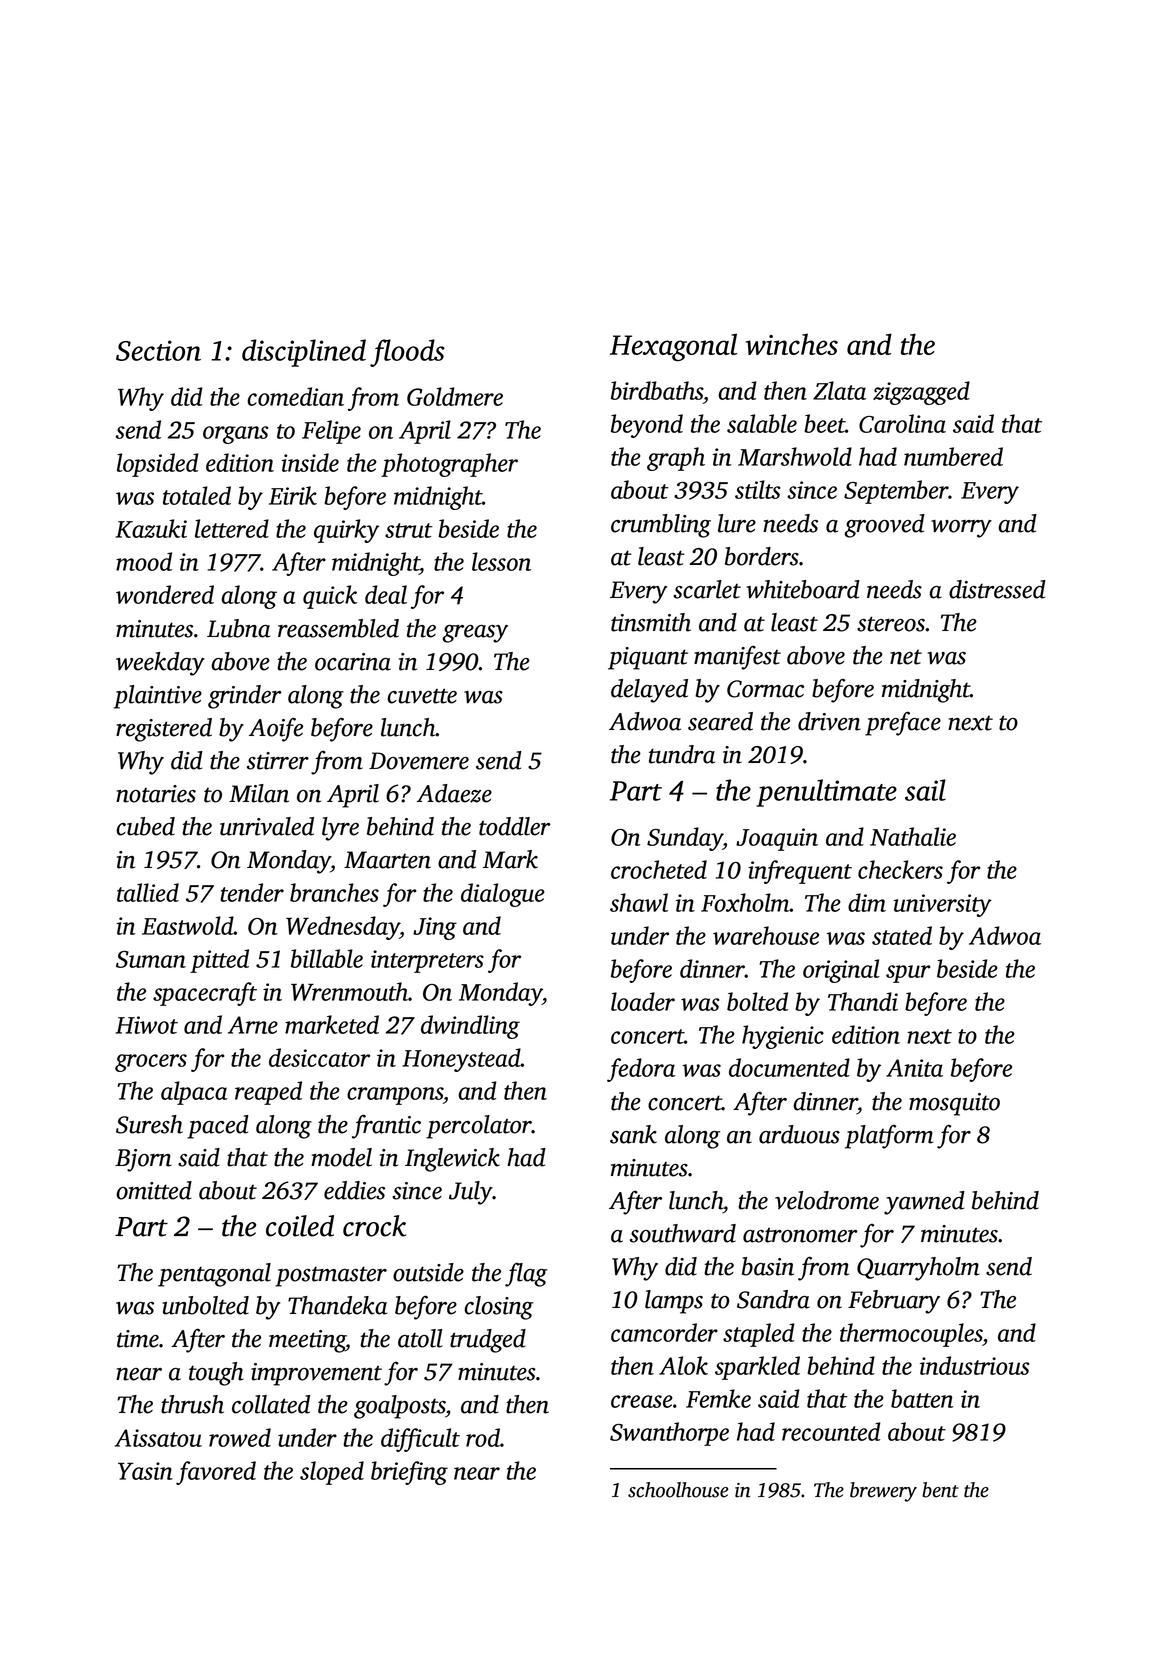 The image size is (1165, 1654). Describe the element at coordinates (498, 1308) in the page. I see `closing` at that location.
